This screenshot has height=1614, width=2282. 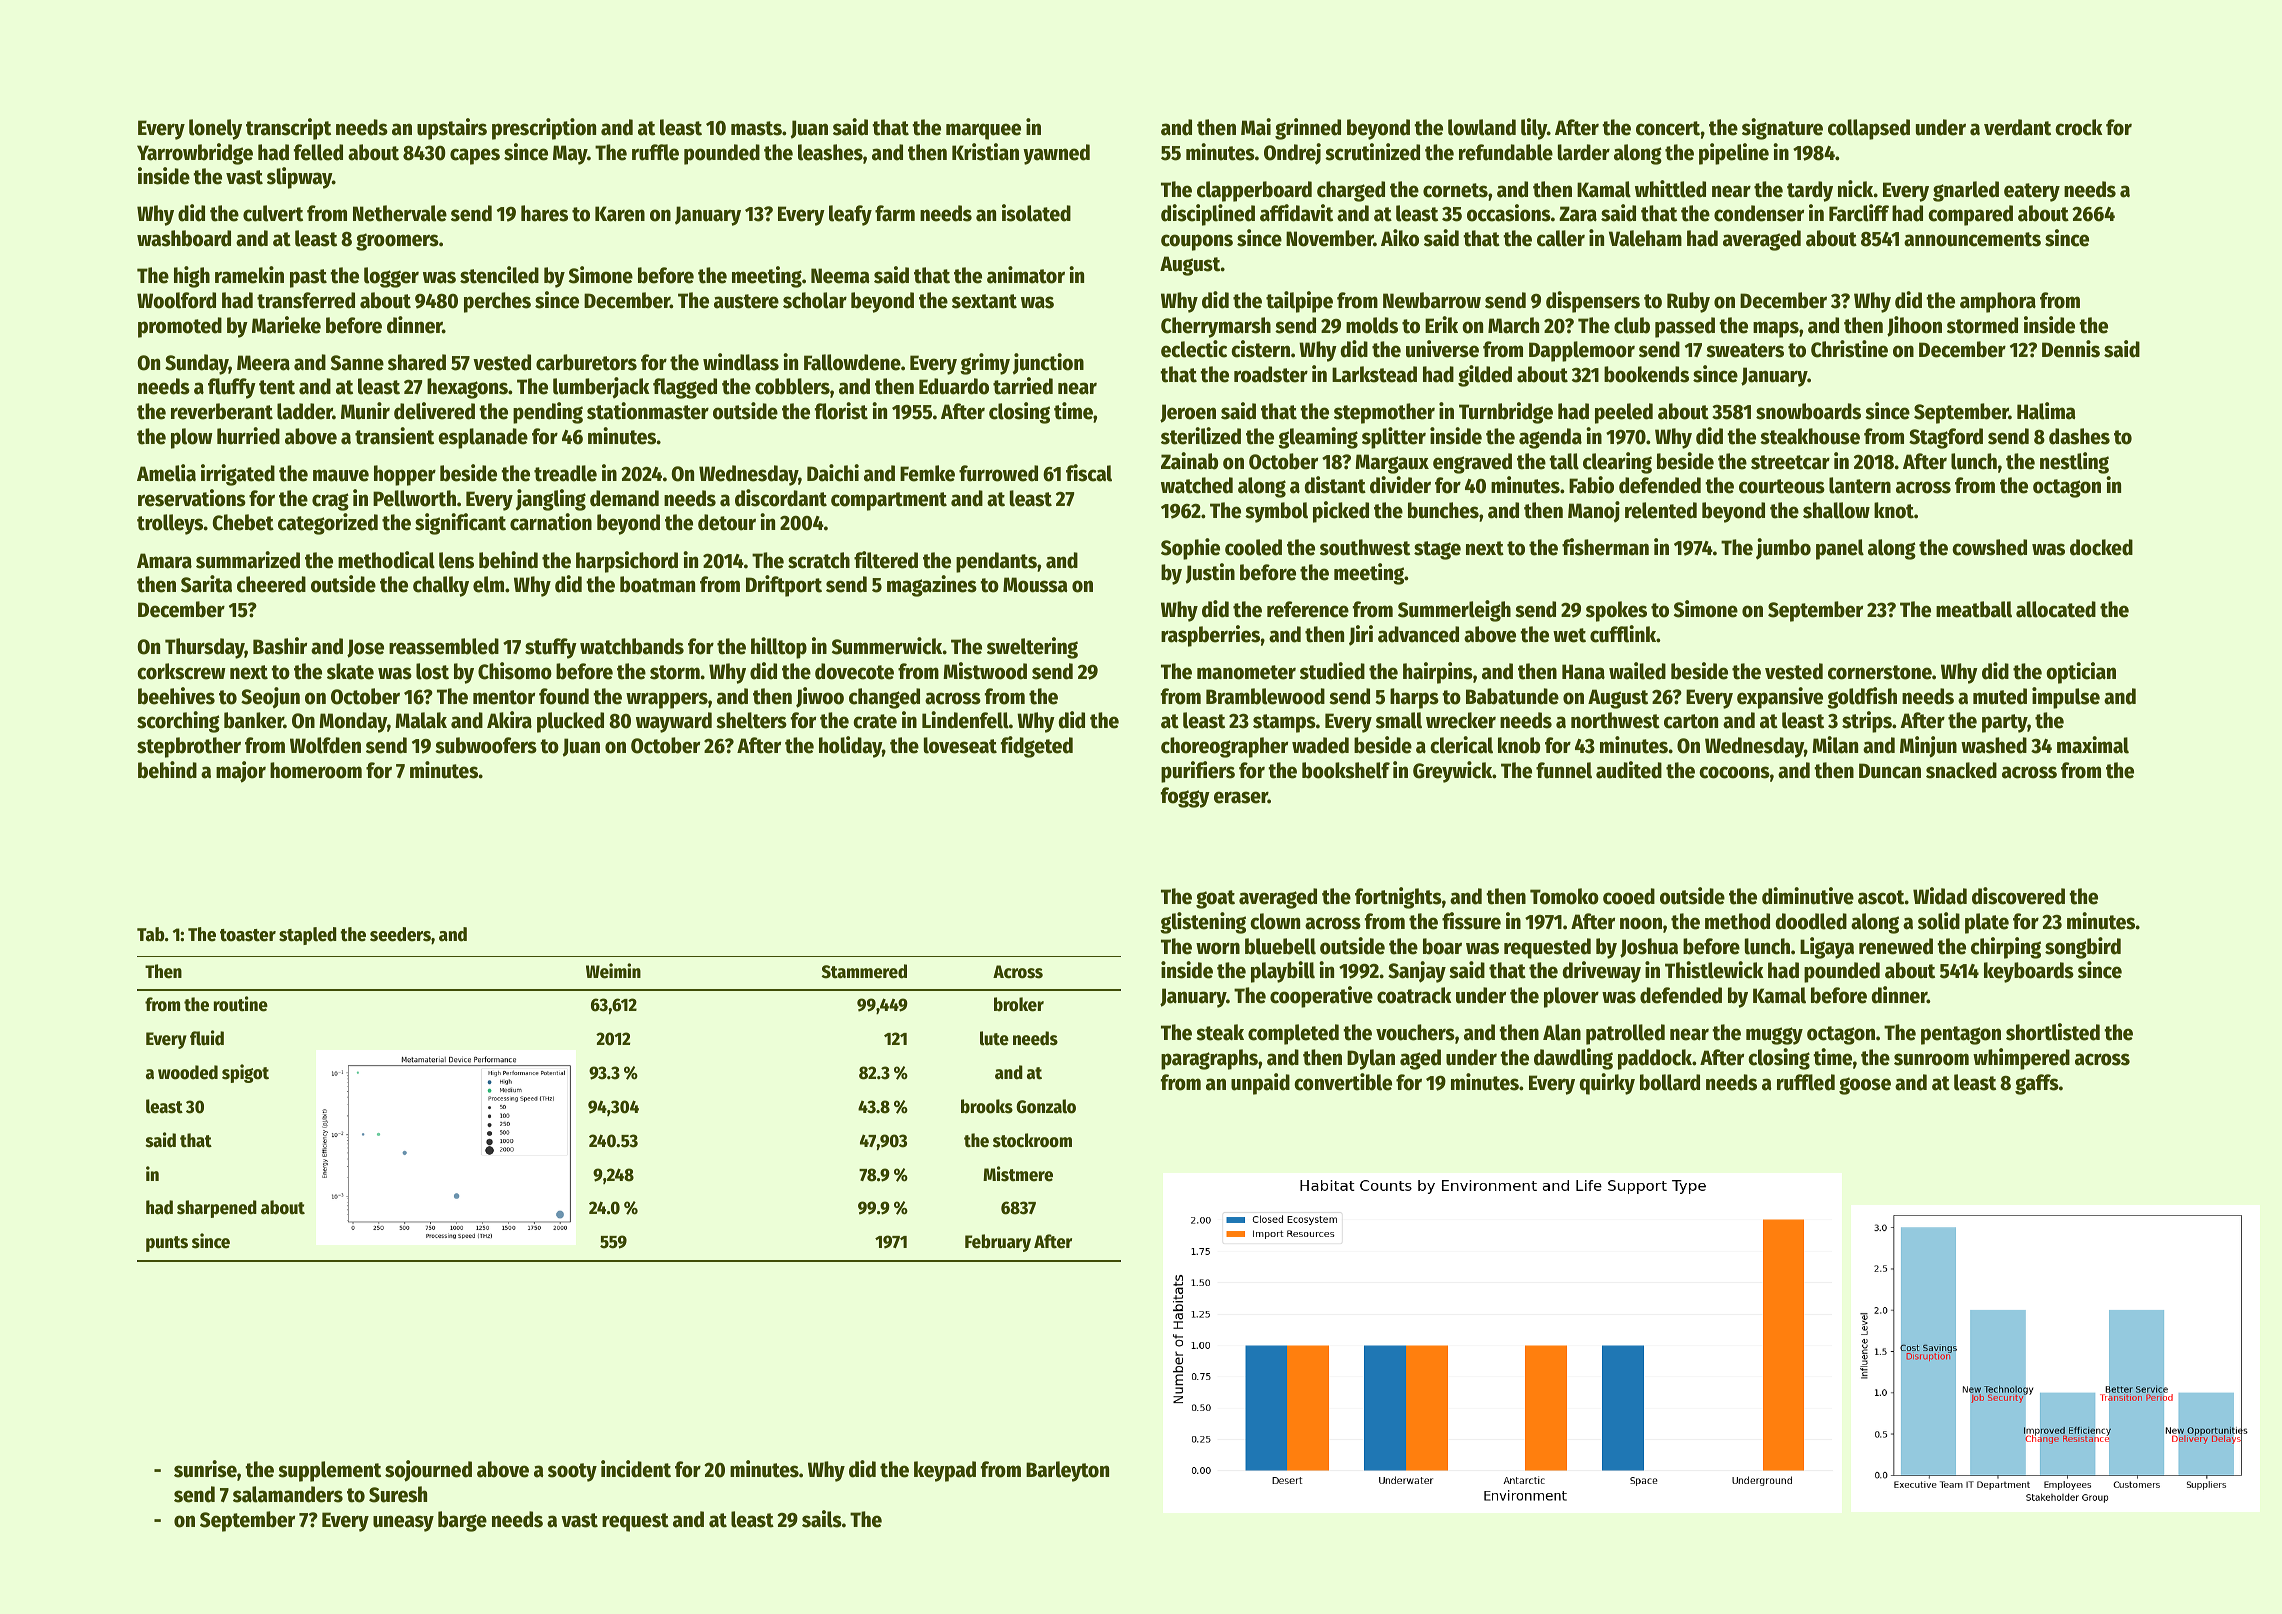 I want to click on club, so click(x=1632, y=325).
